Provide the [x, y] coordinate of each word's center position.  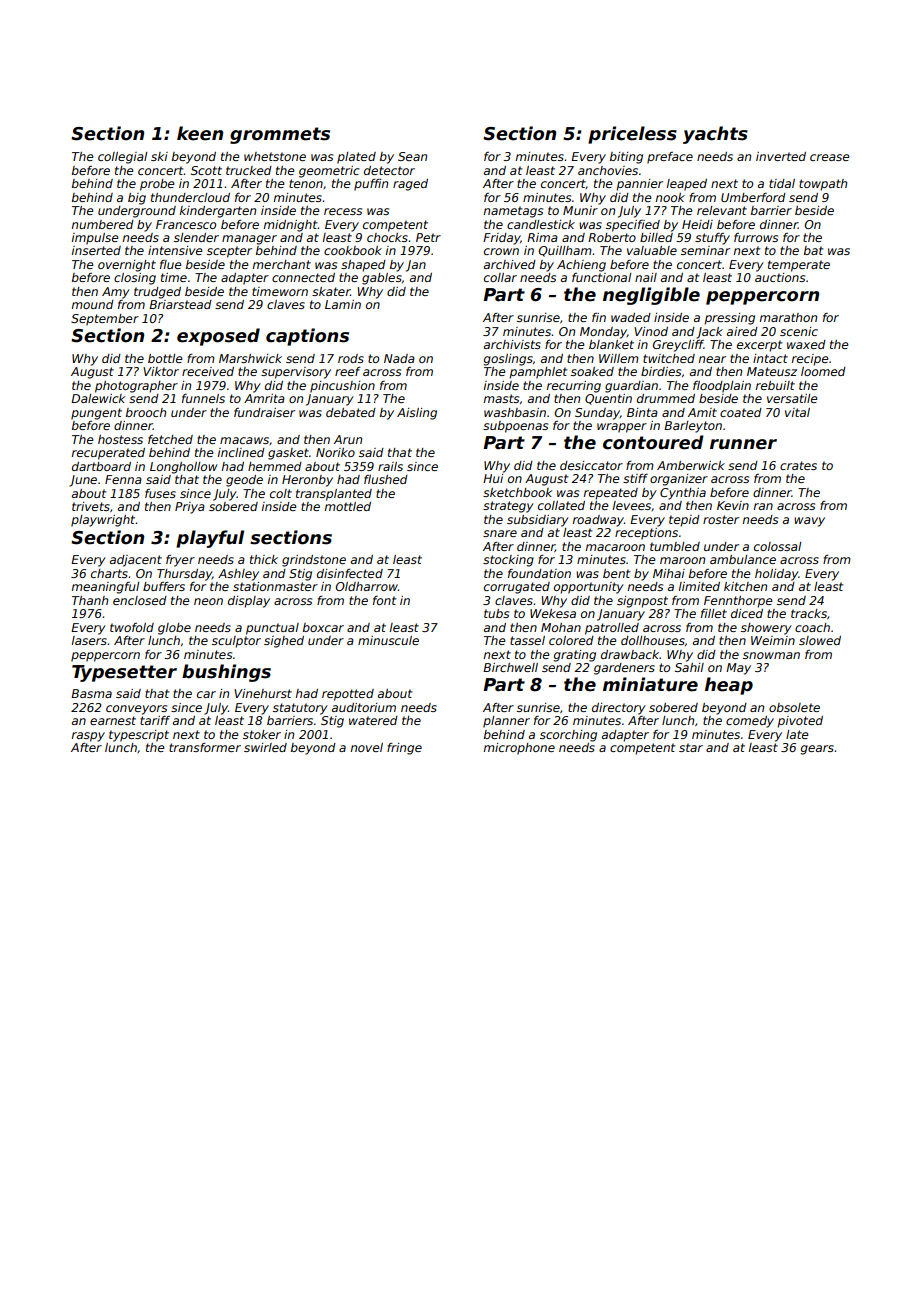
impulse [95, 239]
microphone [519, 749]
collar [500, 277]
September [105, 320]
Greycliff [678, 346]
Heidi [697, 224]
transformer [205, 747]
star [691, 747]
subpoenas [515, 427]
